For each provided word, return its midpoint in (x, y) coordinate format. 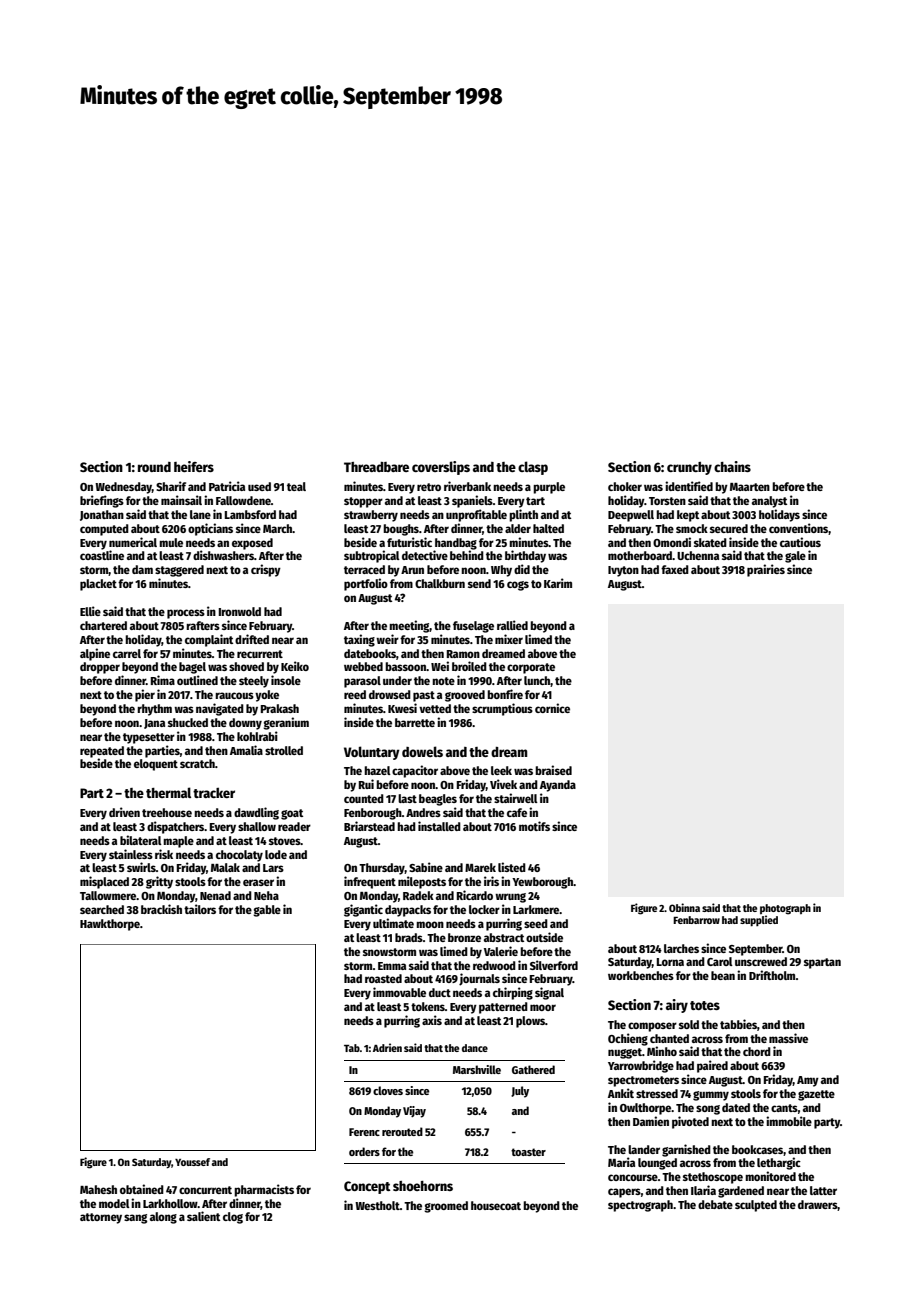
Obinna (684, 907)
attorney (101, 1218)
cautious (800, 542)
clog (233, 1218)
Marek (480, 867)
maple (178, 842)
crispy (266, 570)
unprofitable (476, 515)
